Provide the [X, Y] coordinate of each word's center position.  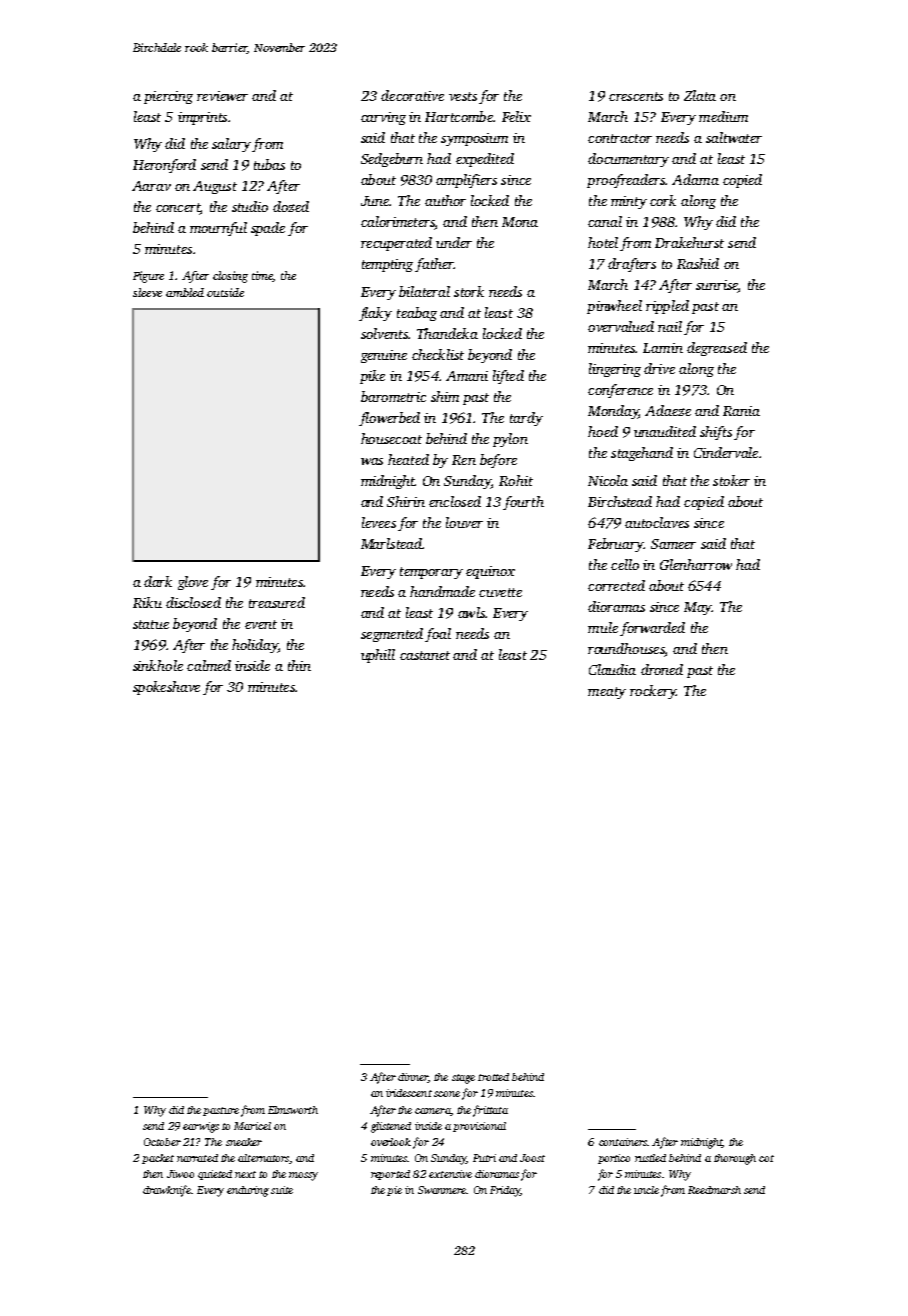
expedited [485, 160]
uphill [378, 656]
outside [225, 292]
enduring [248, 1191]
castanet [425, 655]
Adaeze [668, 410]
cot [766, 1158]
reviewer [222, 96]
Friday [505, 1191]
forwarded [652, 629]
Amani [467, 376]
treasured [277, 602]
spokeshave [166, 688]
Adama [695, 179]
